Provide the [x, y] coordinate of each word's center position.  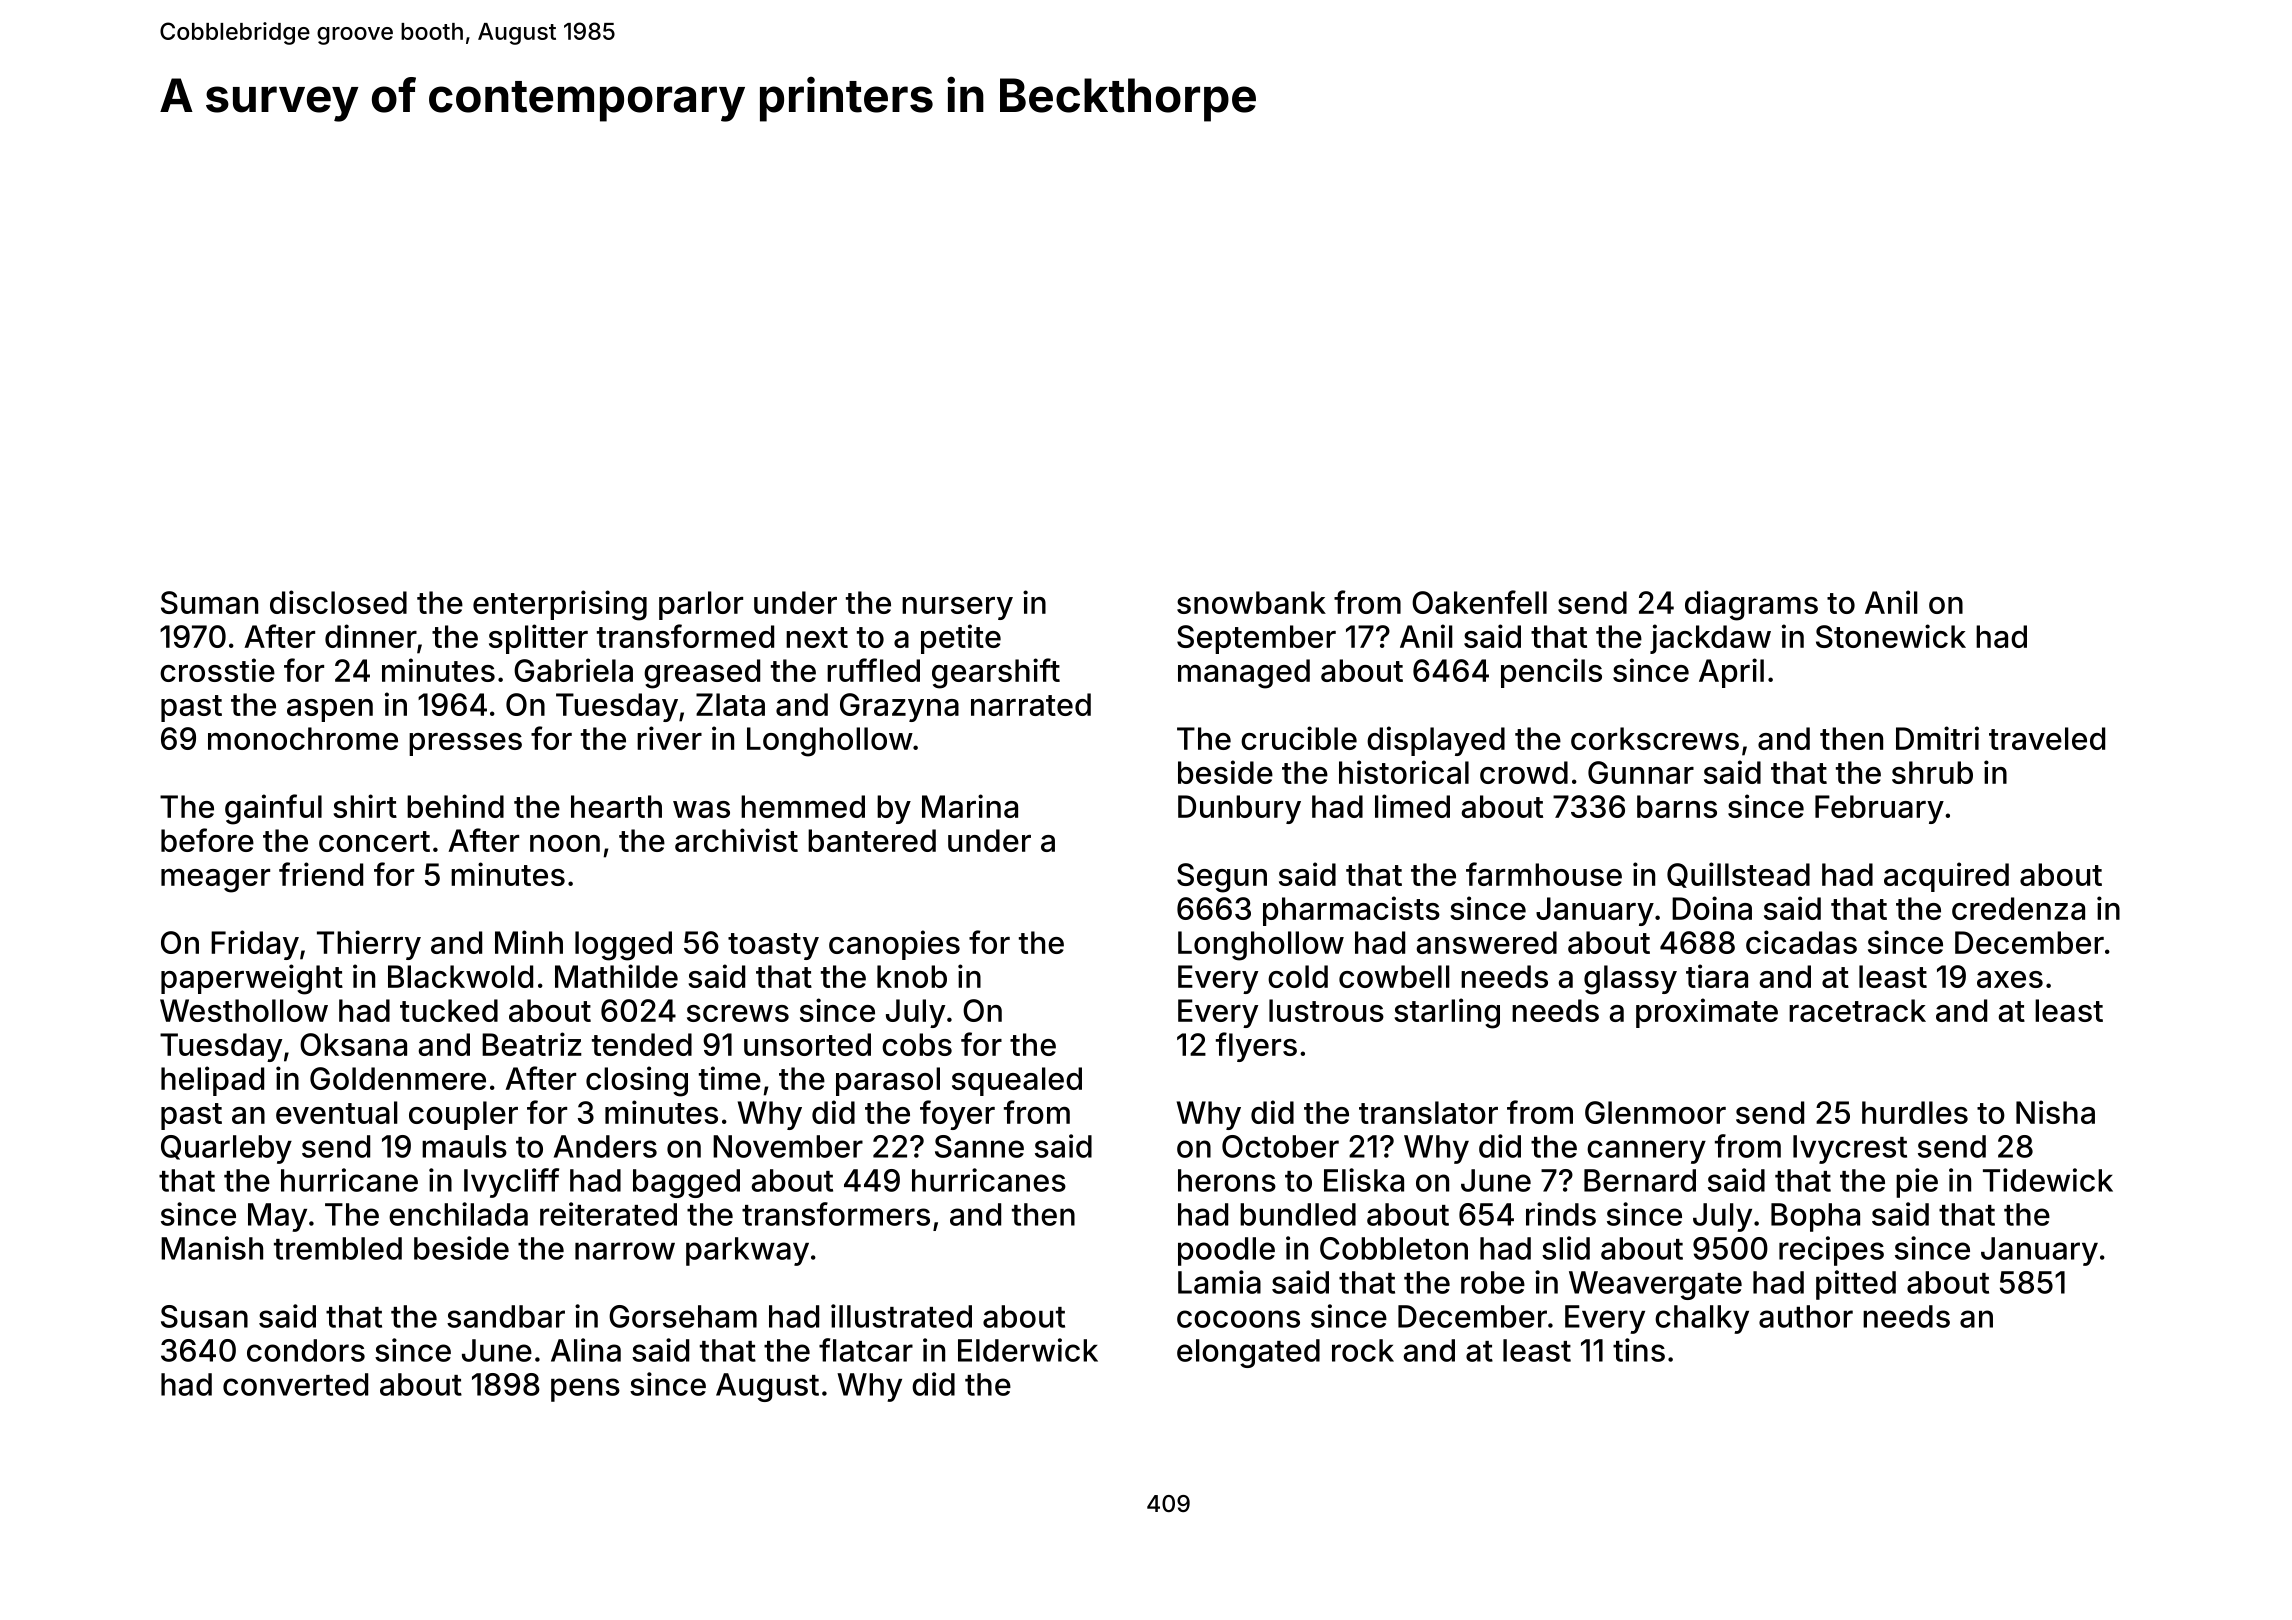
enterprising [560, 605]
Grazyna [899, 707]
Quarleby [226, 1149]
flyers [1256, 1047]
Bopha [1815, 1217]
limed [1412, 806]
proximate [1707, 1013]
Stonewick [1891, 636]
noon [565, 843]
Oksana [353, 1044]
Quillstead [1738, 875]
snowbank [1251, 602]
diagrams [1751, 605]
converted [295, 1384]
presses [465, 744]
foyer [957, 1115]
